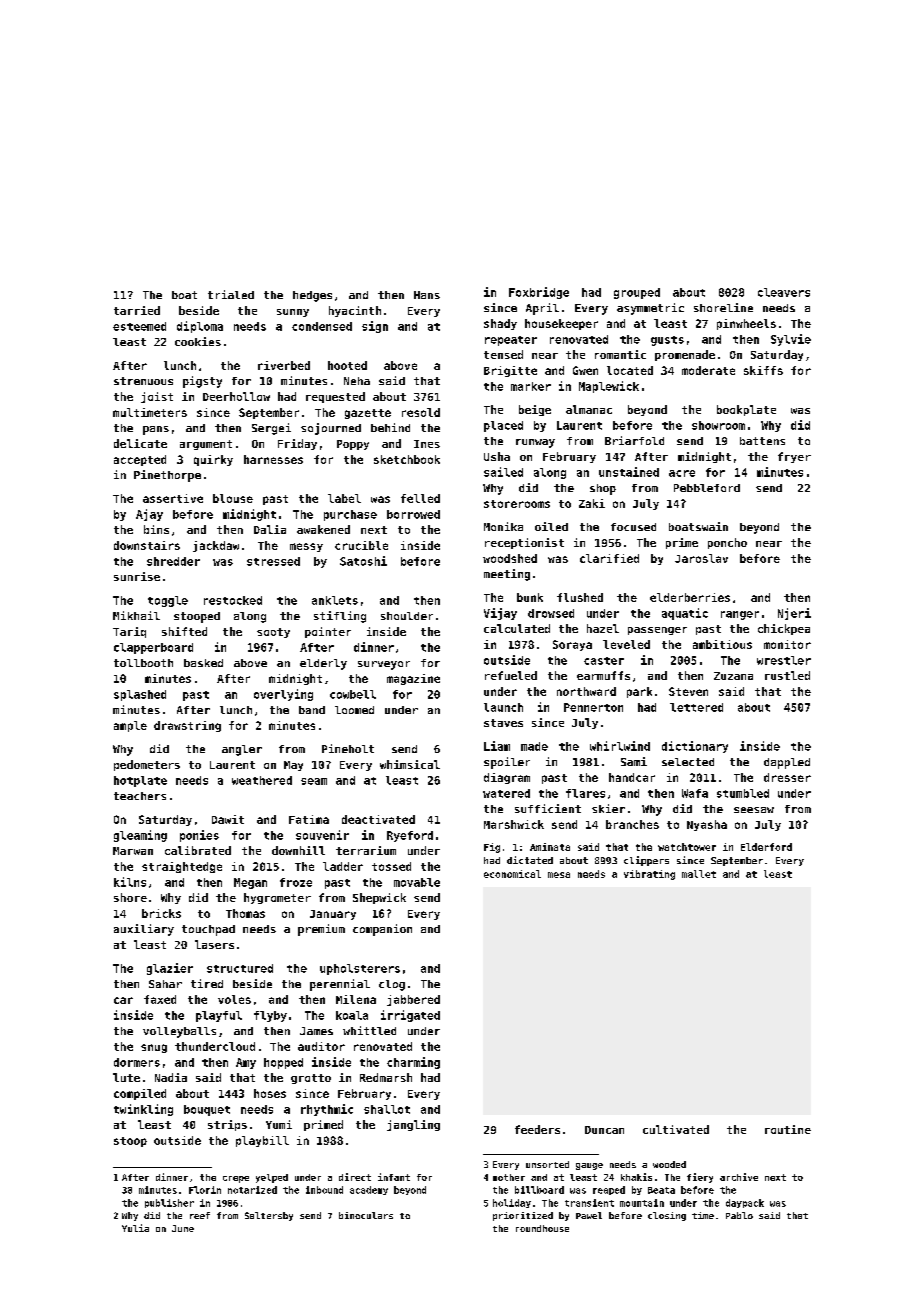  Describe the element at coordinates (312, 296) in the screenshot. I see `hedges` at that location.
